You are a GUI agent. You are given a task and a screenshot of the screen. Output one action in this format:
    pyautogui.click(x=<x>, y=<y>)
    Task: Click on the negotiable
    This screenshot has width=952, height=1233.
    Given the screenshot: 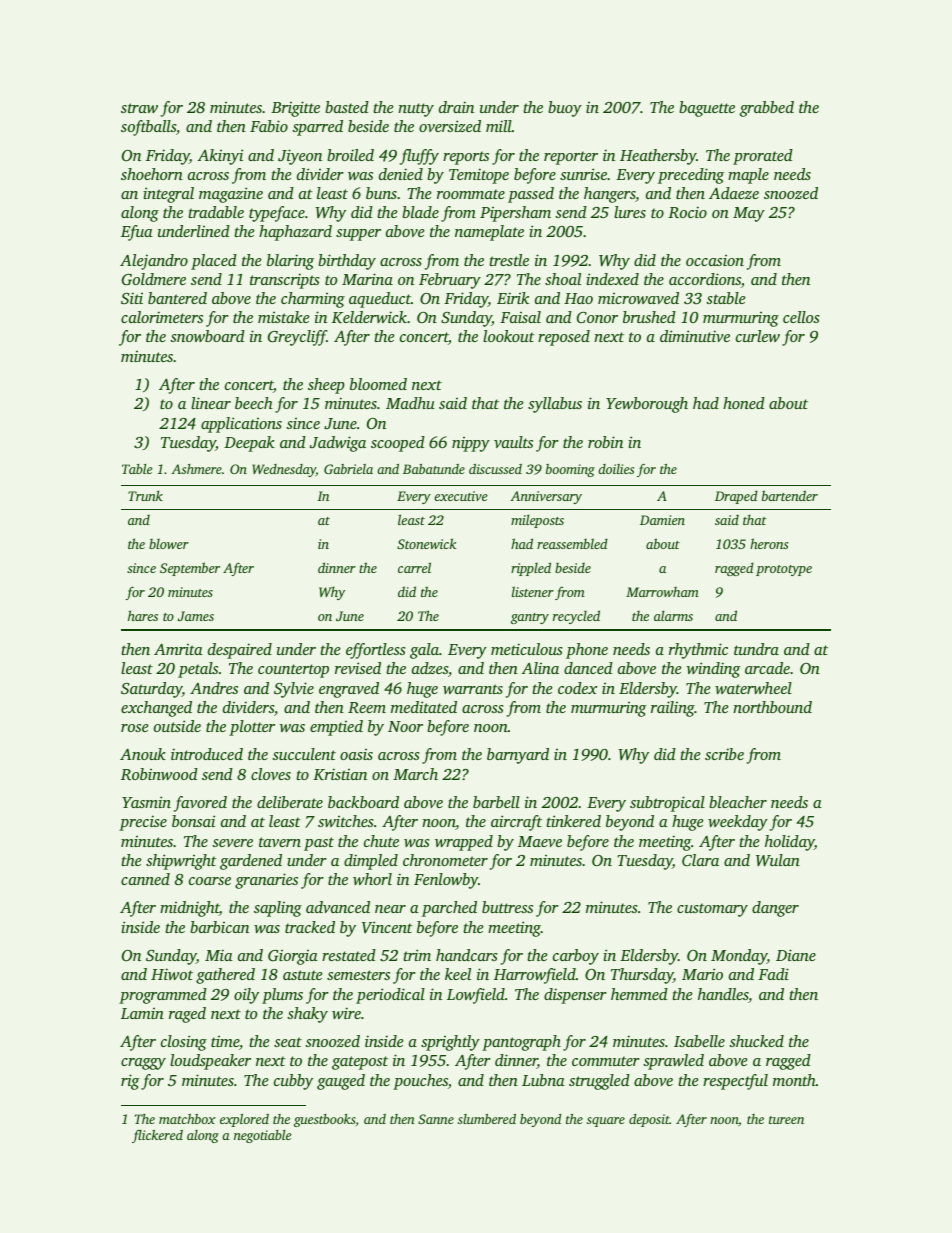 What is the action you would take?
    pyautogui.click(x=262, y=1136)
